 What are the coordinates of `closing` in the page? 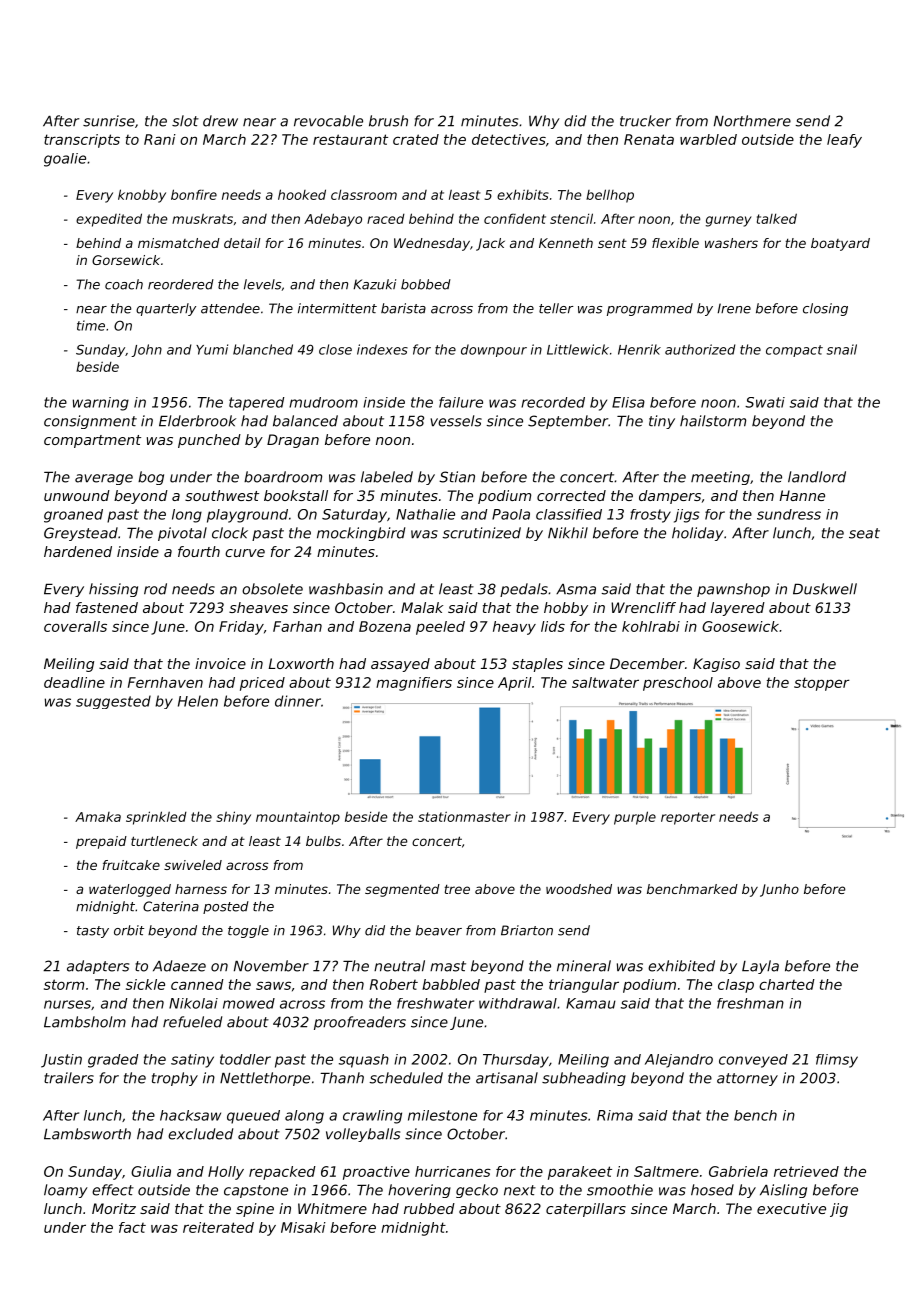 It's located at (825, 309).
